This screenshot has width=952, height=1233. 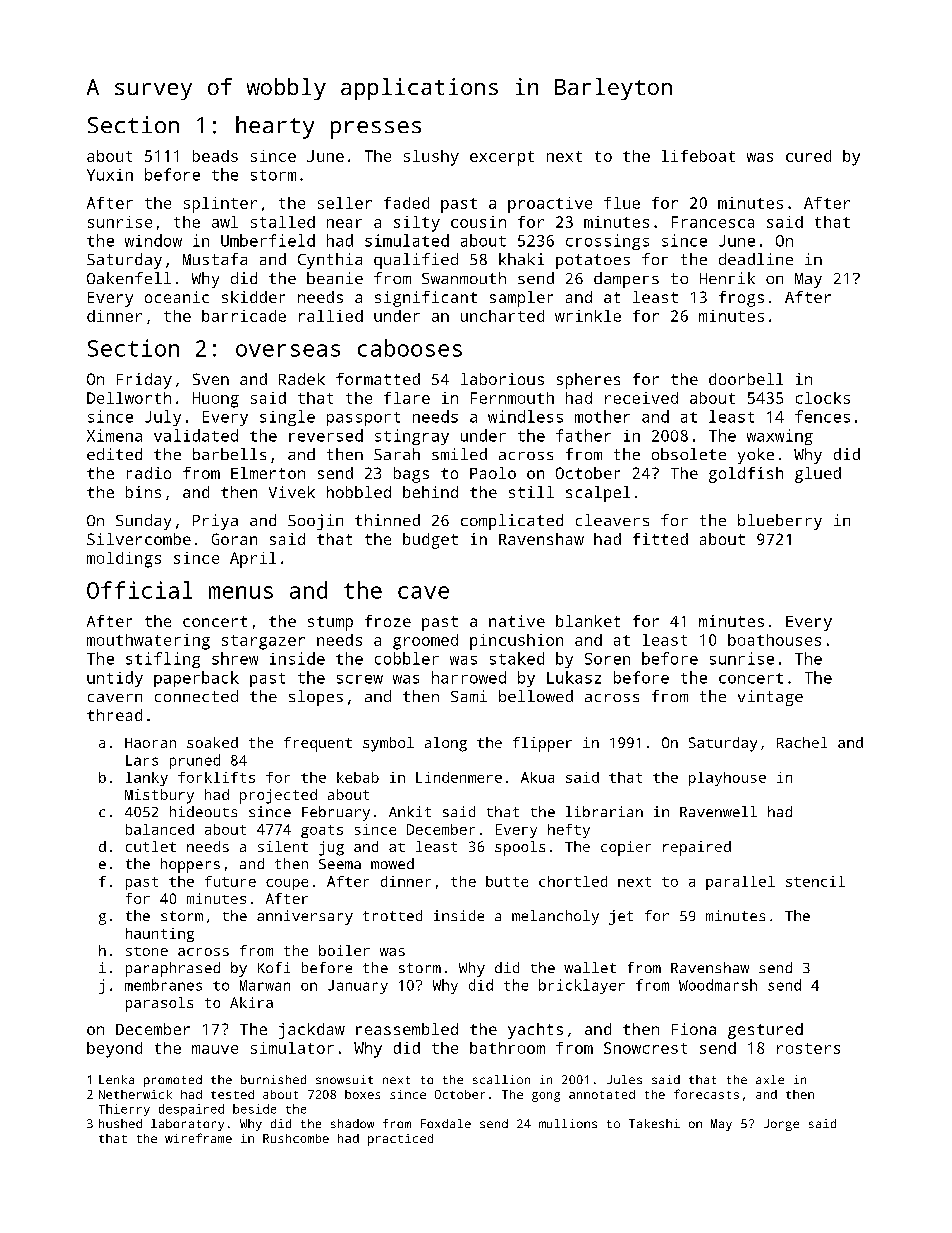 I want to click on Yuxin, so click(x=110, y=175).
